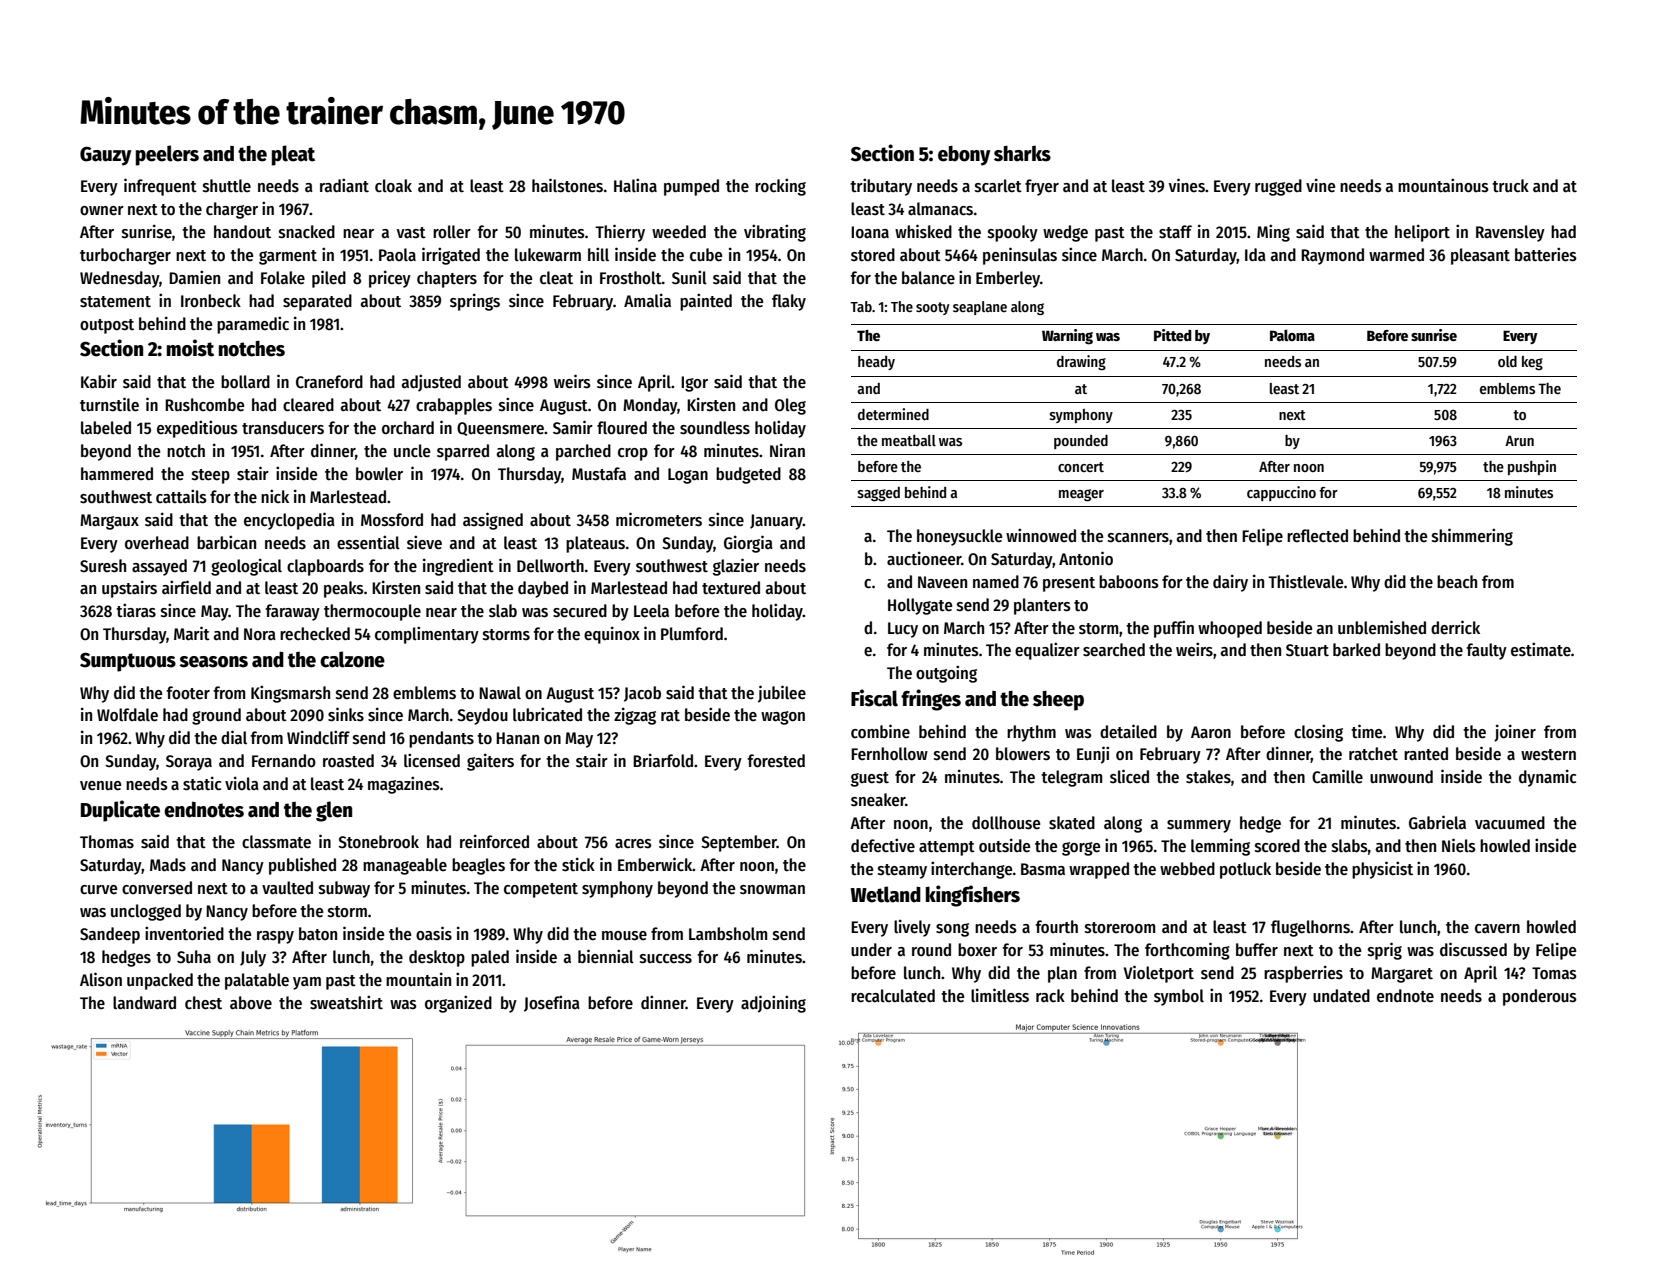 The width and height of the image is (1657, 1281). Describe the element at coordinates (1510, 186) in the image. I see `truck` at that location.
